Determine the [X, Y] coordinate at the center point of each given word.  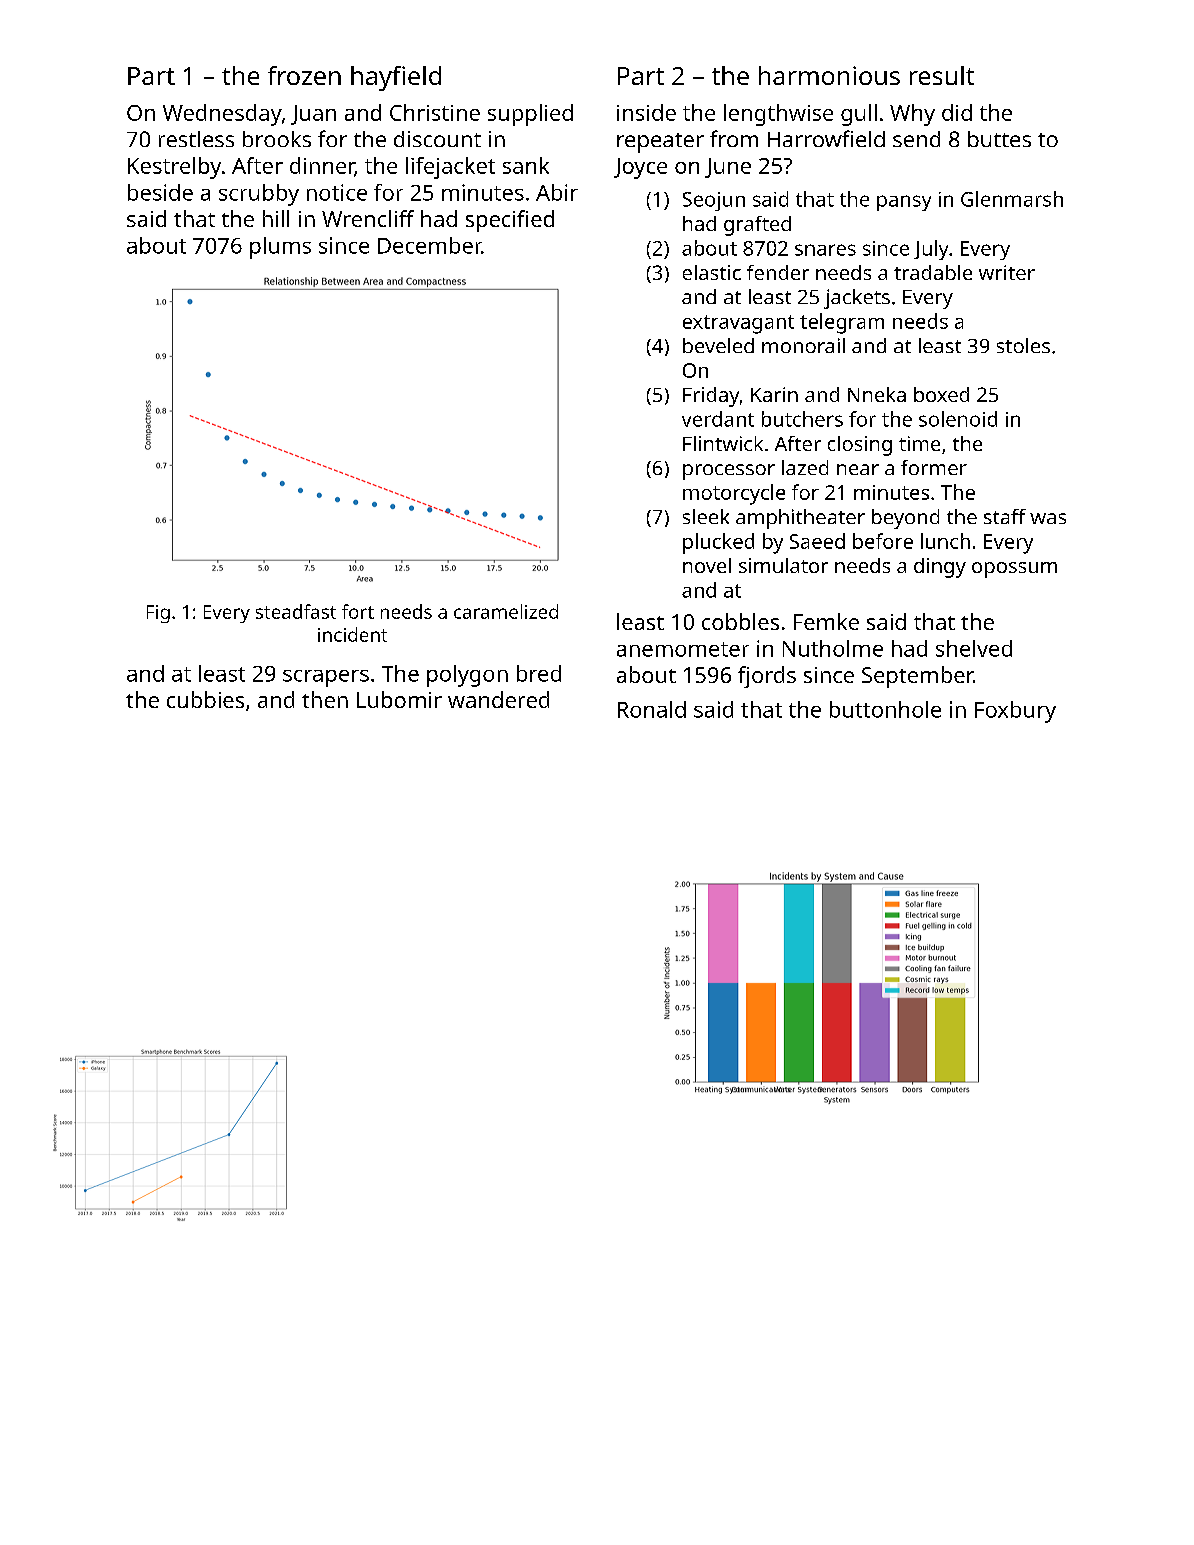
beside [160, 192]
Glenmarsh [1012, 199]
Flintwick [723, 443]
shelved [974, 648]
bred [539, 673]
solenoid [958, 419]
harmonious [829, 75]
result [942, 75]
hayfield [396, 78]
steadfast [296, 611]
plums [280, 248]
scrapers [326, 678]
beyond [905, 519]
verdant [718, 419]
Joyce [640, 168]
